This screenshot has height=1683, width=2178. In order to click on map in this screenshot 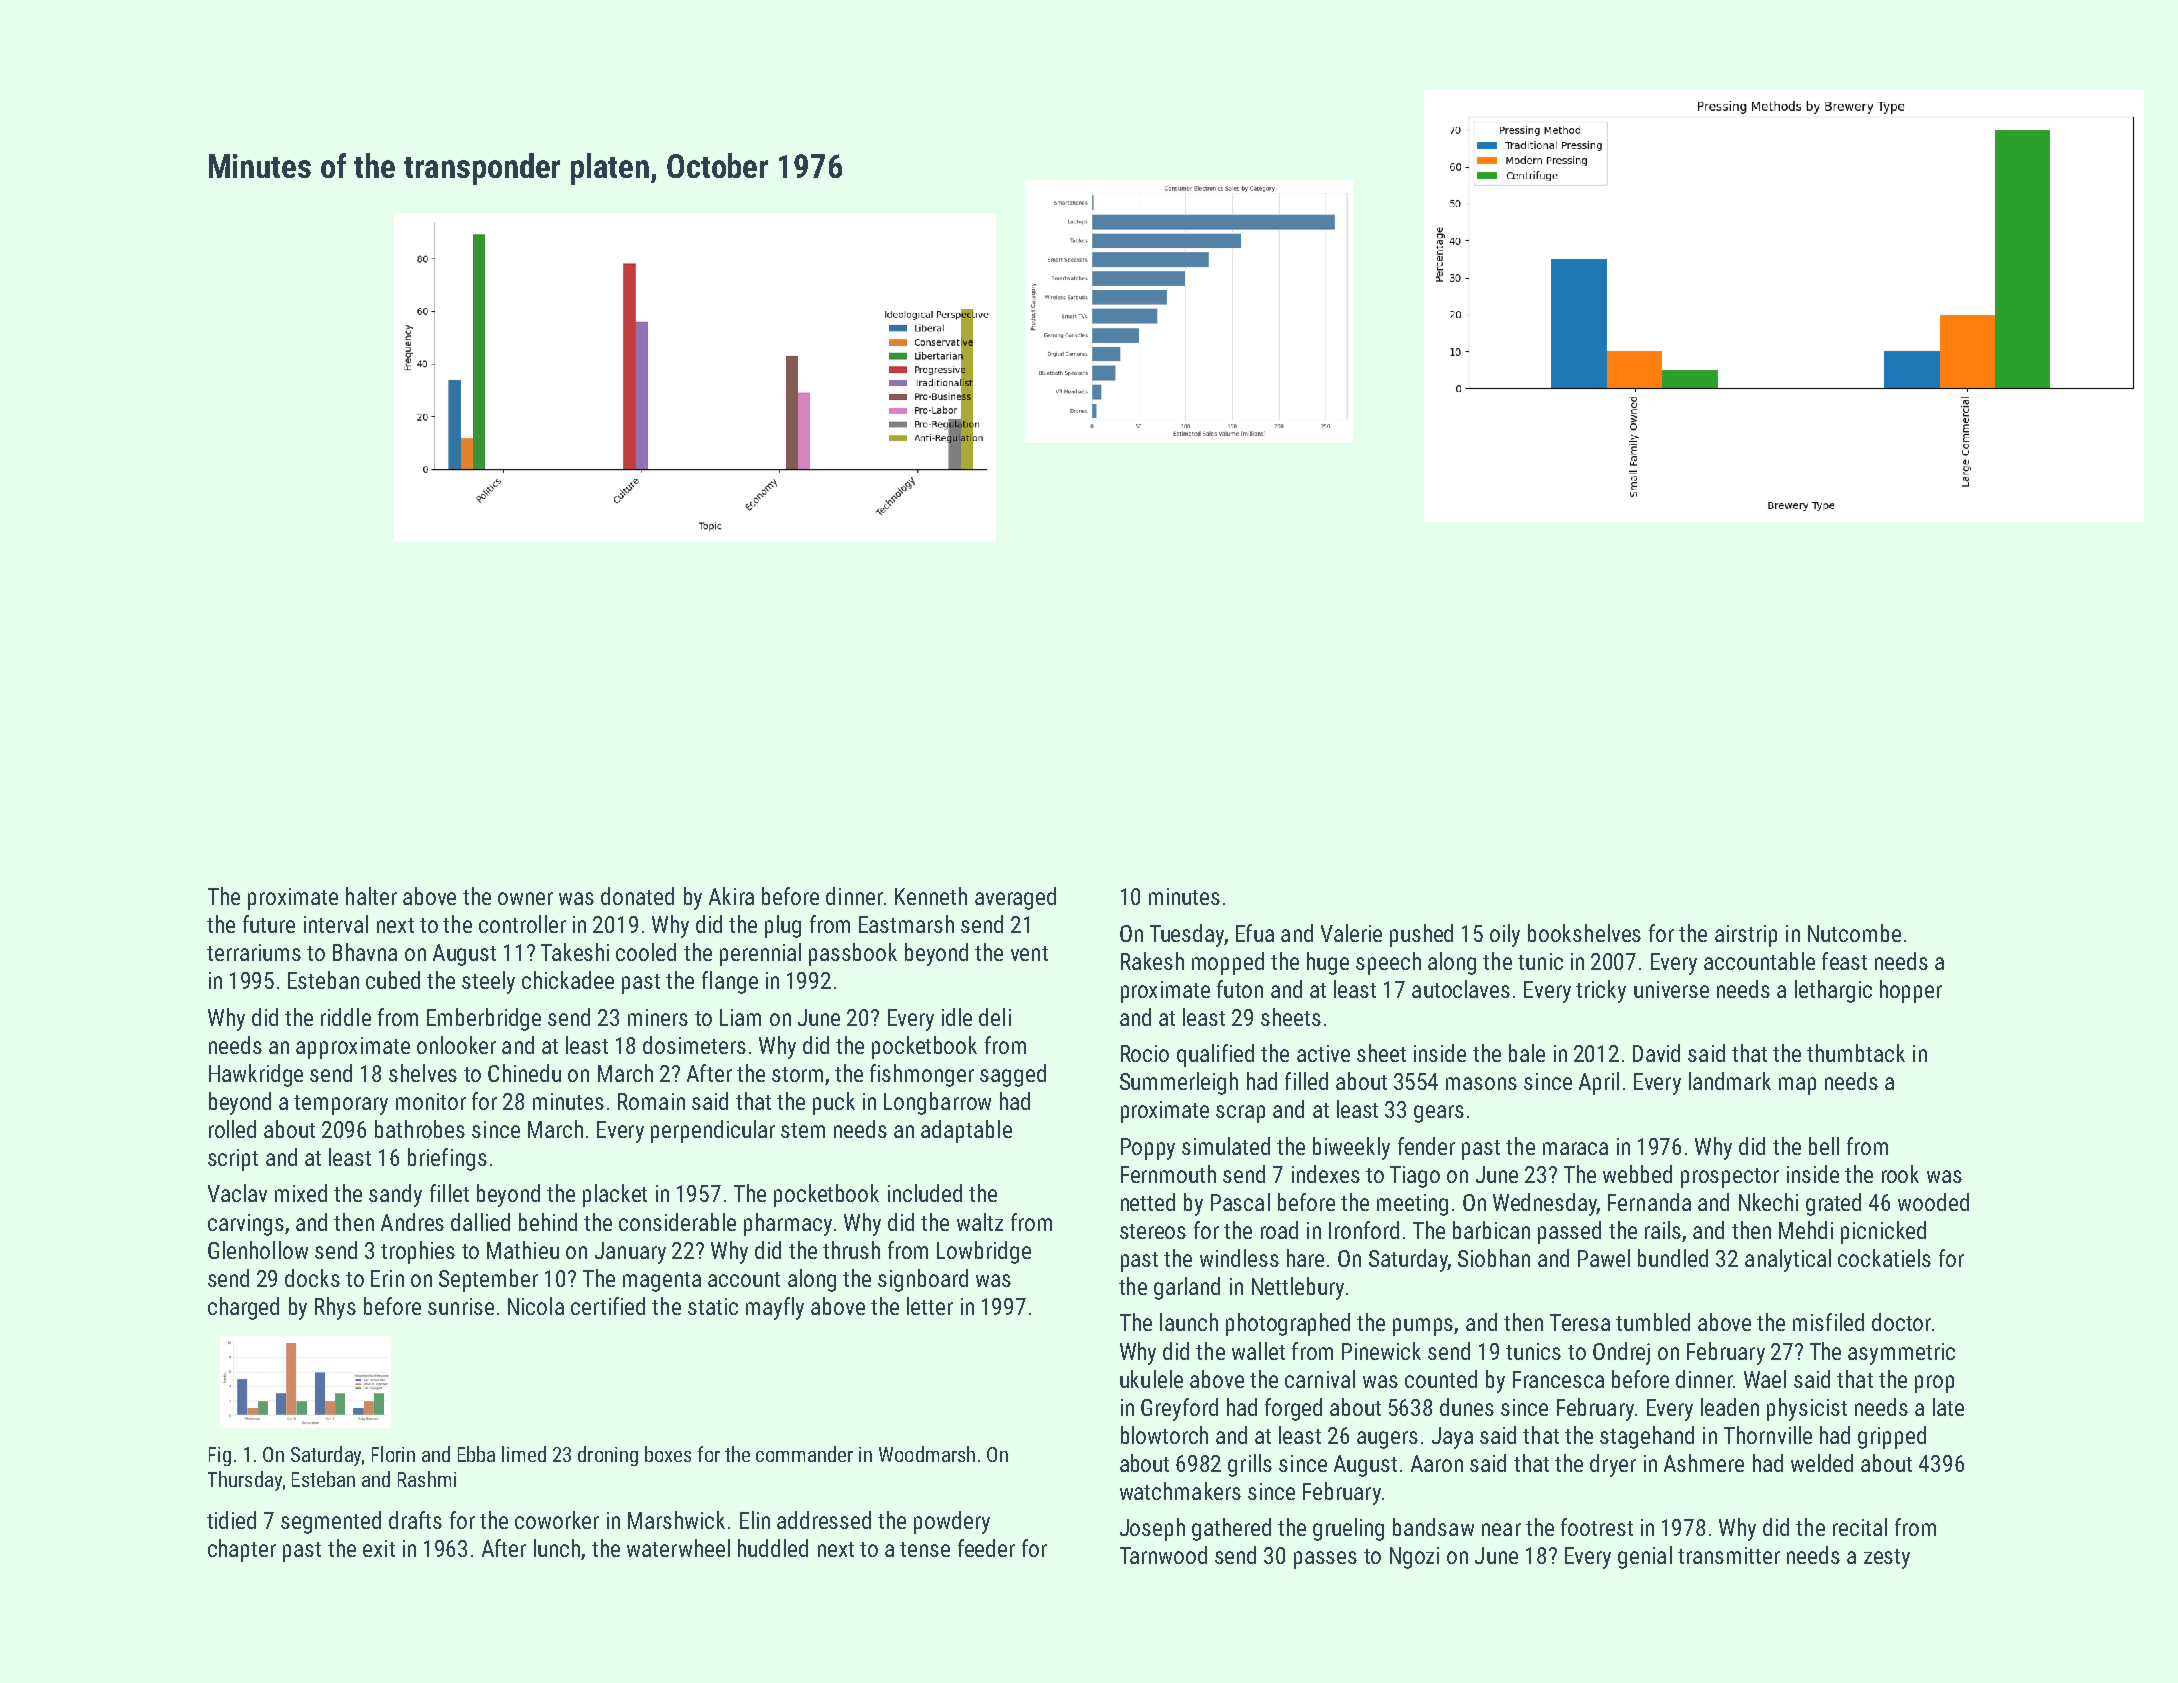, I will do `click(1797, 1086)`.
